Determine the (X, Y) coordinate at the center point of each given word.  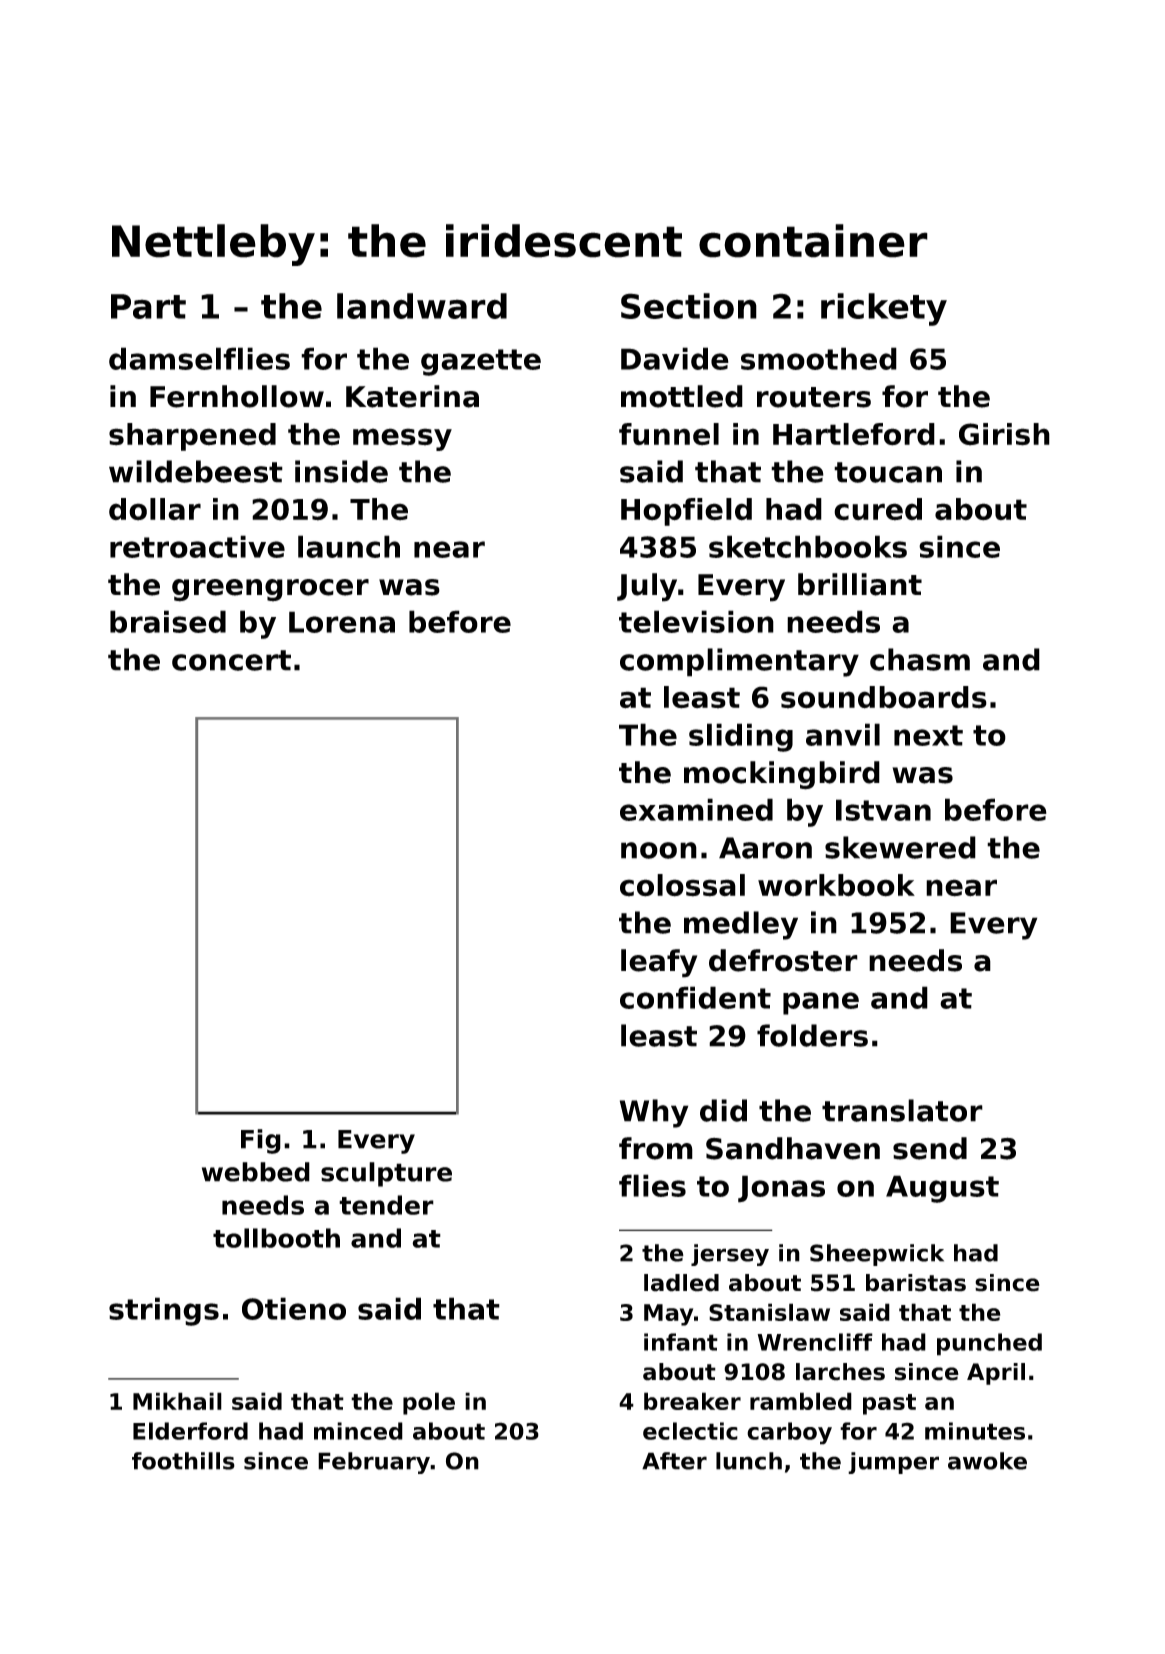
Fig (261, 1141)
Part (148, 306)
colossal (682, 885)
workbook (836, 885)
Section (689, 306)
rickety (884, 309)
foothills (183, 1461)
